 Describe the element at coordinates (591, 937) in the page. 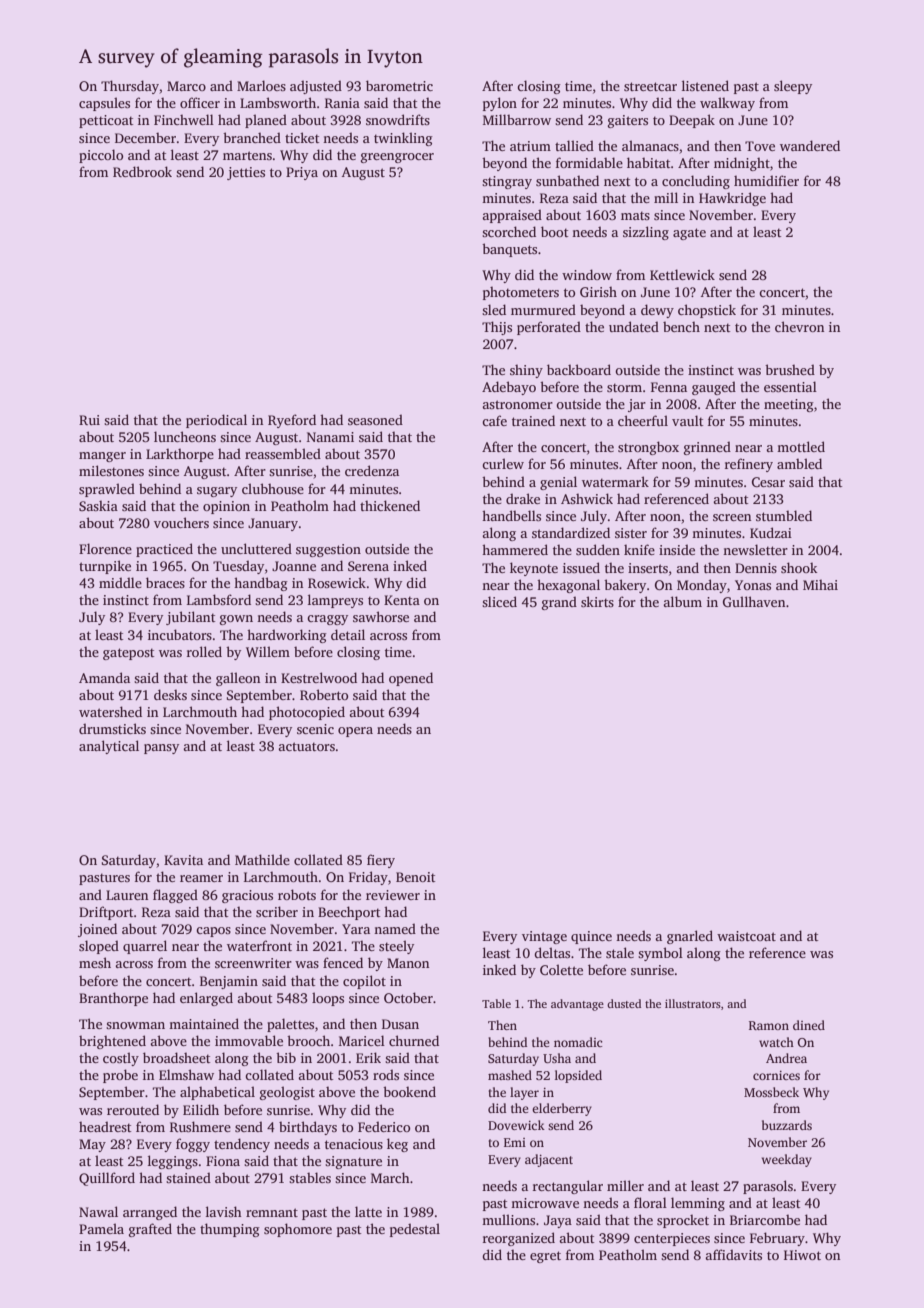

I see `quince` at that location.
